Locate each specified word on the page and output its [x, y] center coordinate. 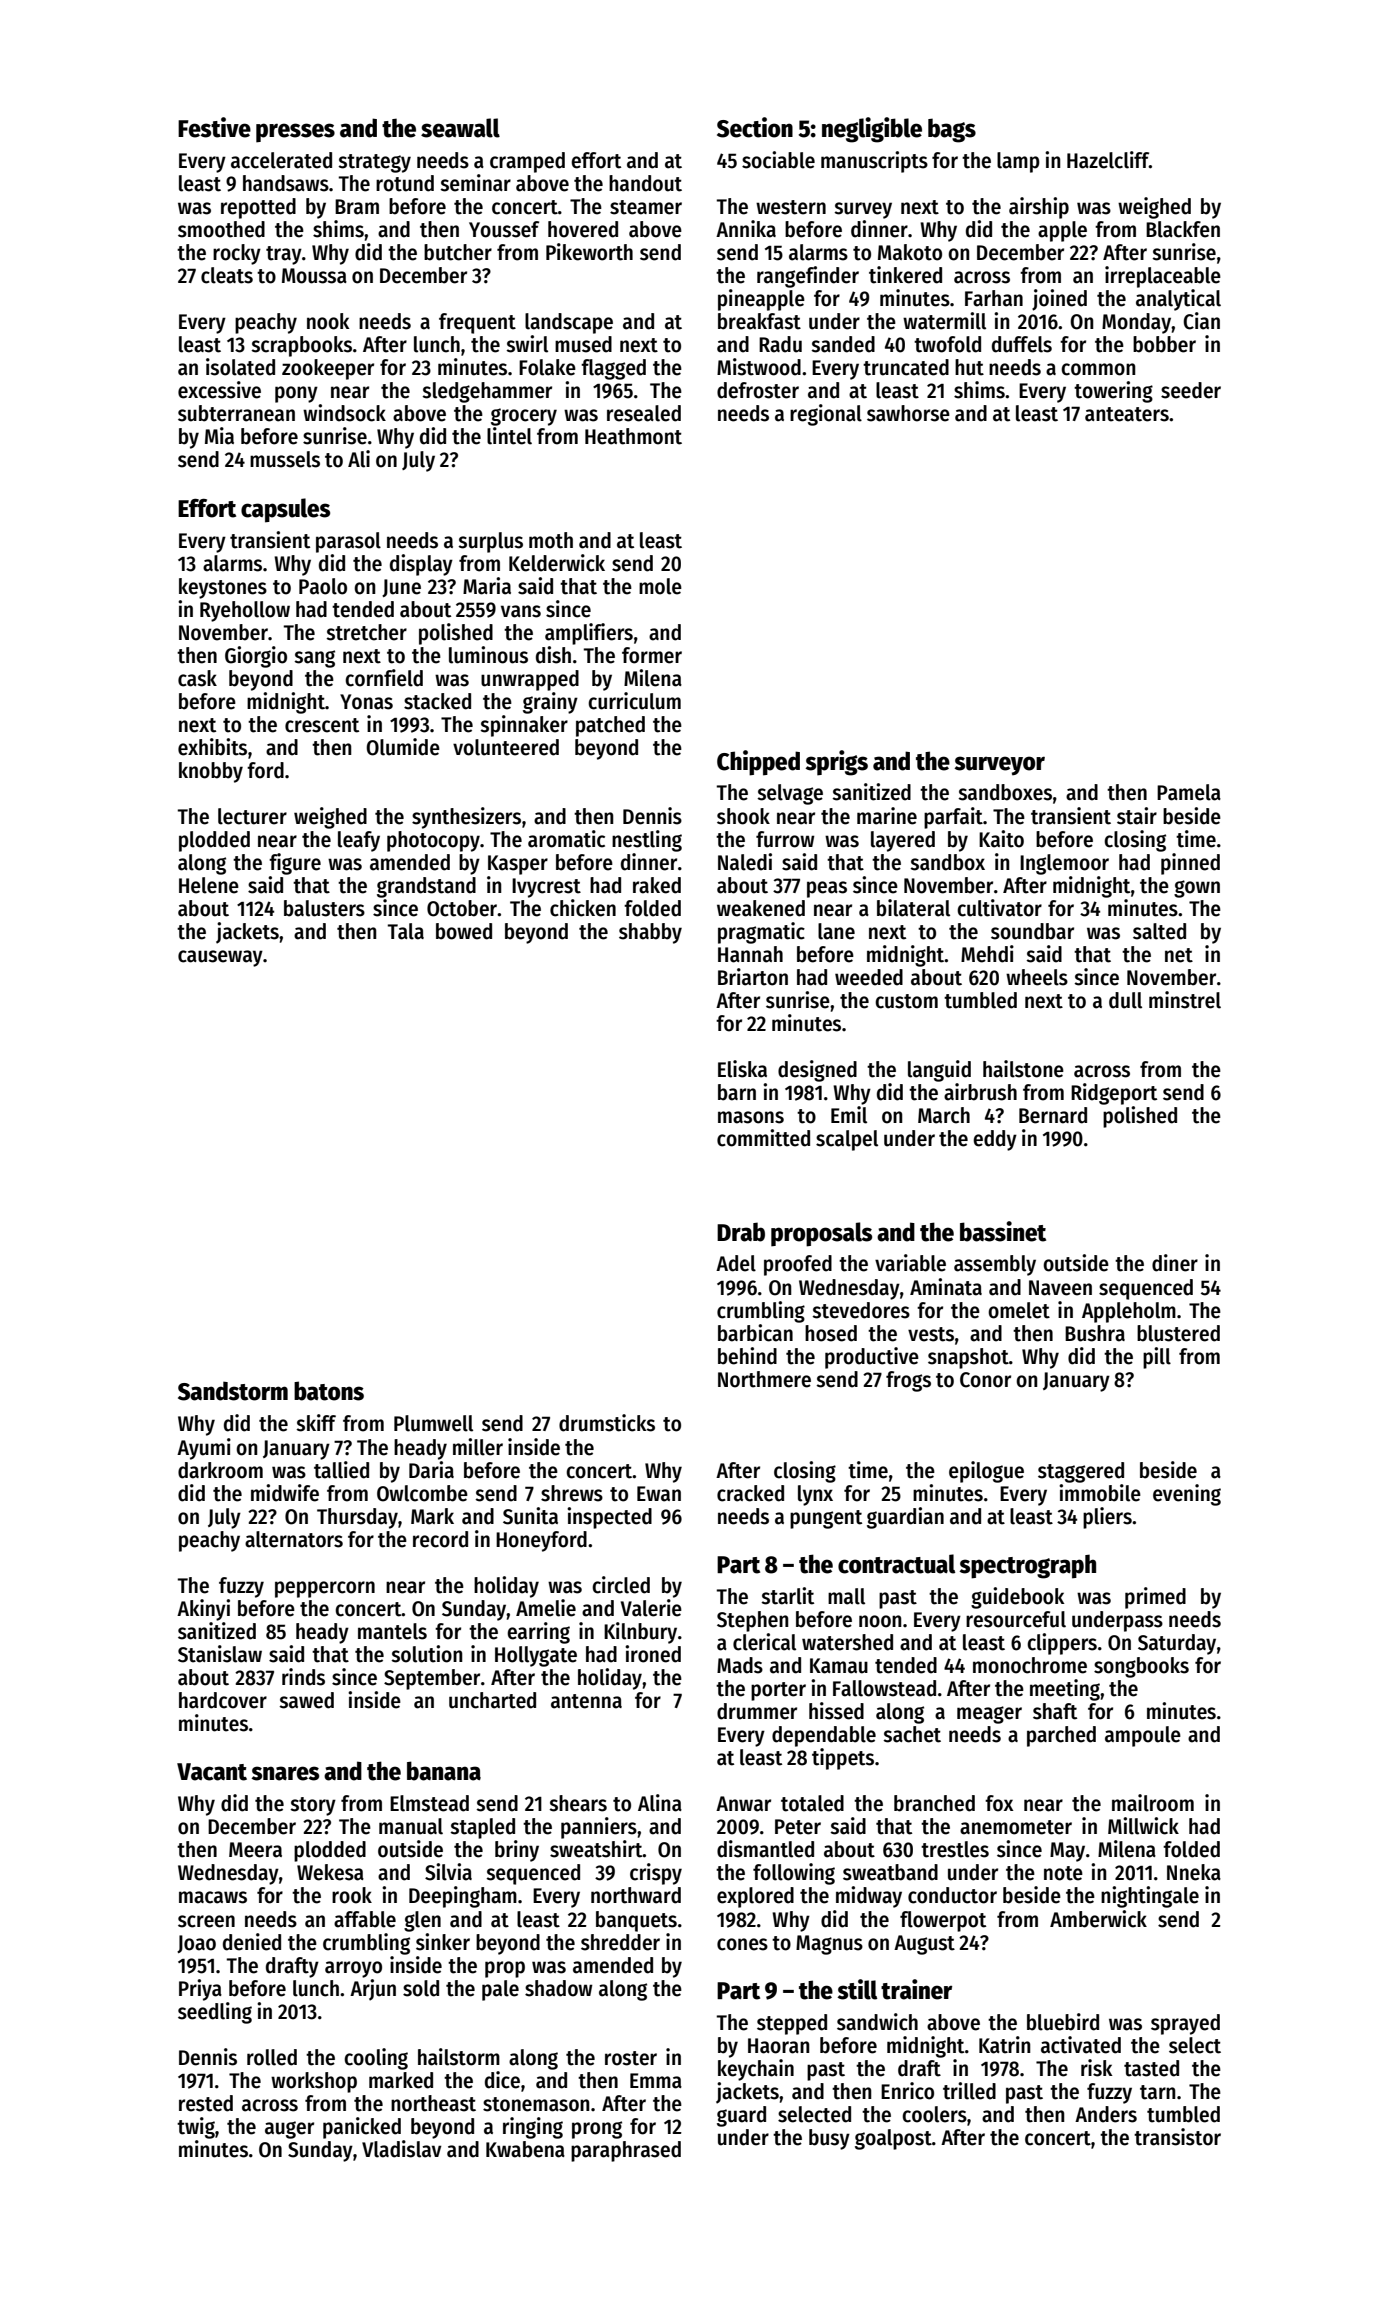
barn [737, 1092]
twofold [947, 344]
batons [329, 1391]
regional [826, 415]
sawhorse [908, 413]
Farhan [994, 298]
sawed [306, 1700]
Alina [660, 1803]
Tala [406, 931]
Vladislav [402, 2149]
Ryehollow [245, 611]
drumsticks [607, 1423]
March [944, 1115]
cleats [227, 275]
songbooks [1141, 1667]
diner [1175, 1263]
